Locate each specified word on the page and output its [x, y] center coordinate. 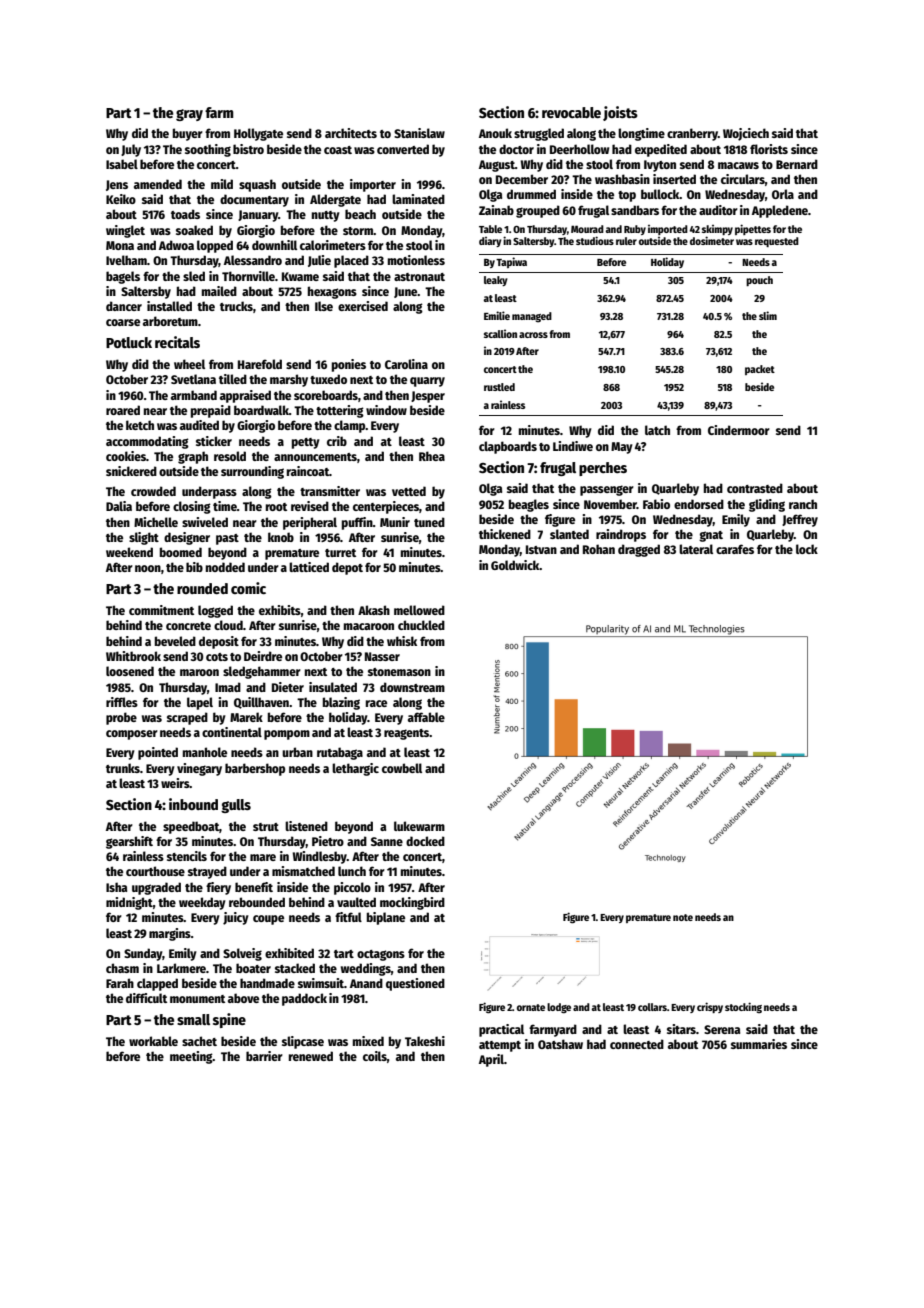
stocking [743, 1007]
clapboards [508, 447]
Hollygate [258, 134]
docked [425, 841]
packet [760, 370]
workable [153, 1041]
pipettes [753, 229]
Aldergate [335, 200]
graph [193, 457]
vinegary [199, 769]
